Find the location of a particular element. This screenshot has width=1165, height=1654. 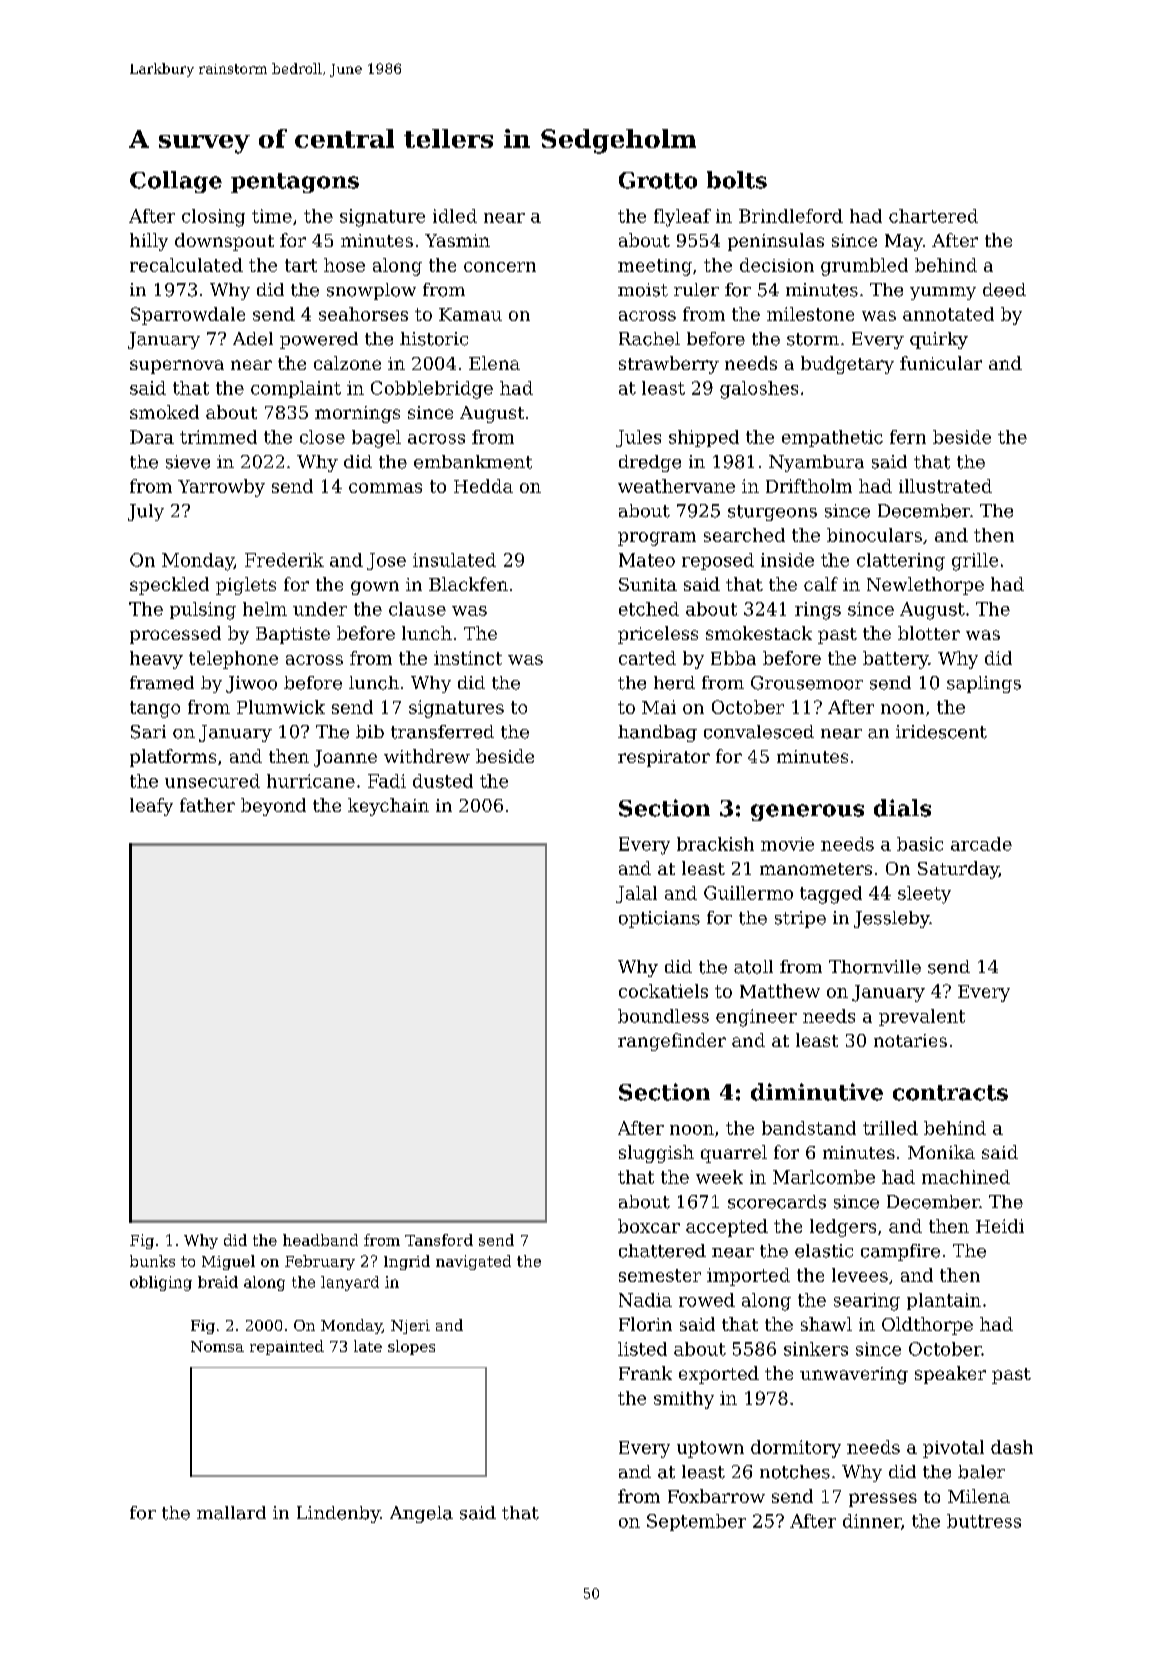

Brindleford is located at coordinates (791, 216).
